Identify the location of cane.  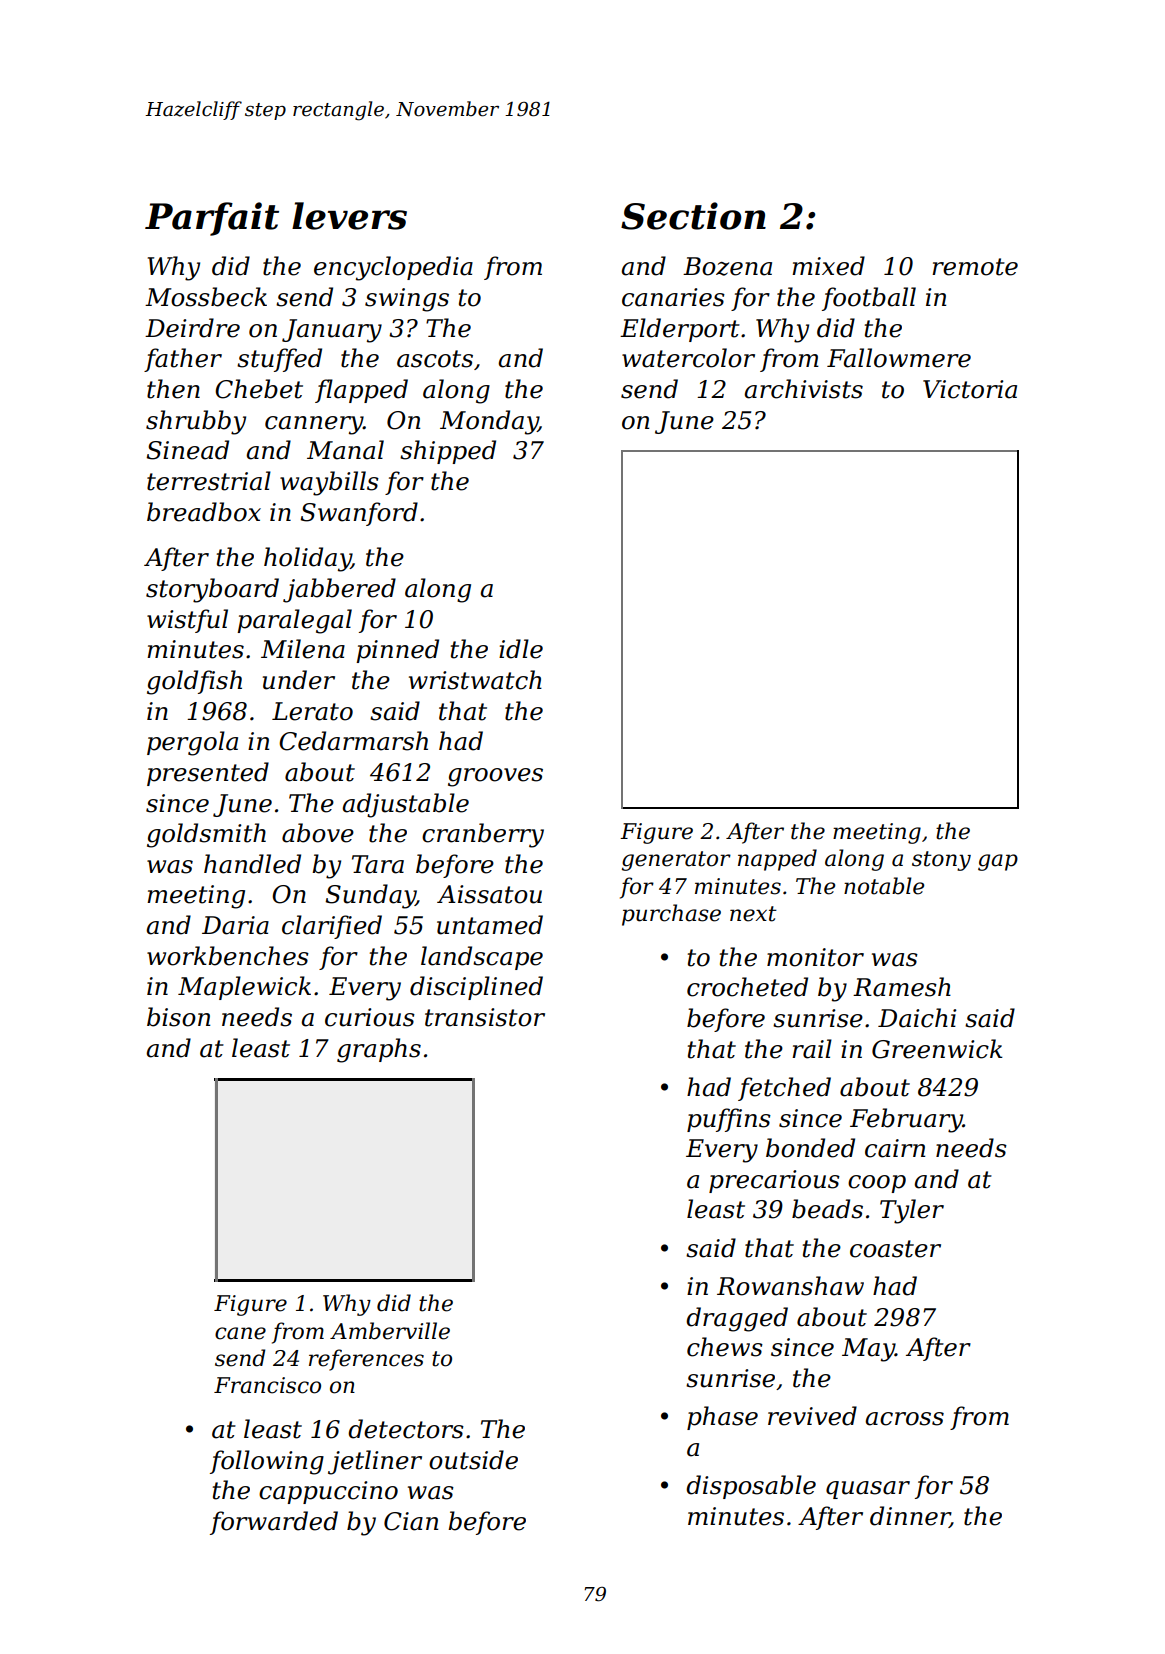
(240, 1333).
